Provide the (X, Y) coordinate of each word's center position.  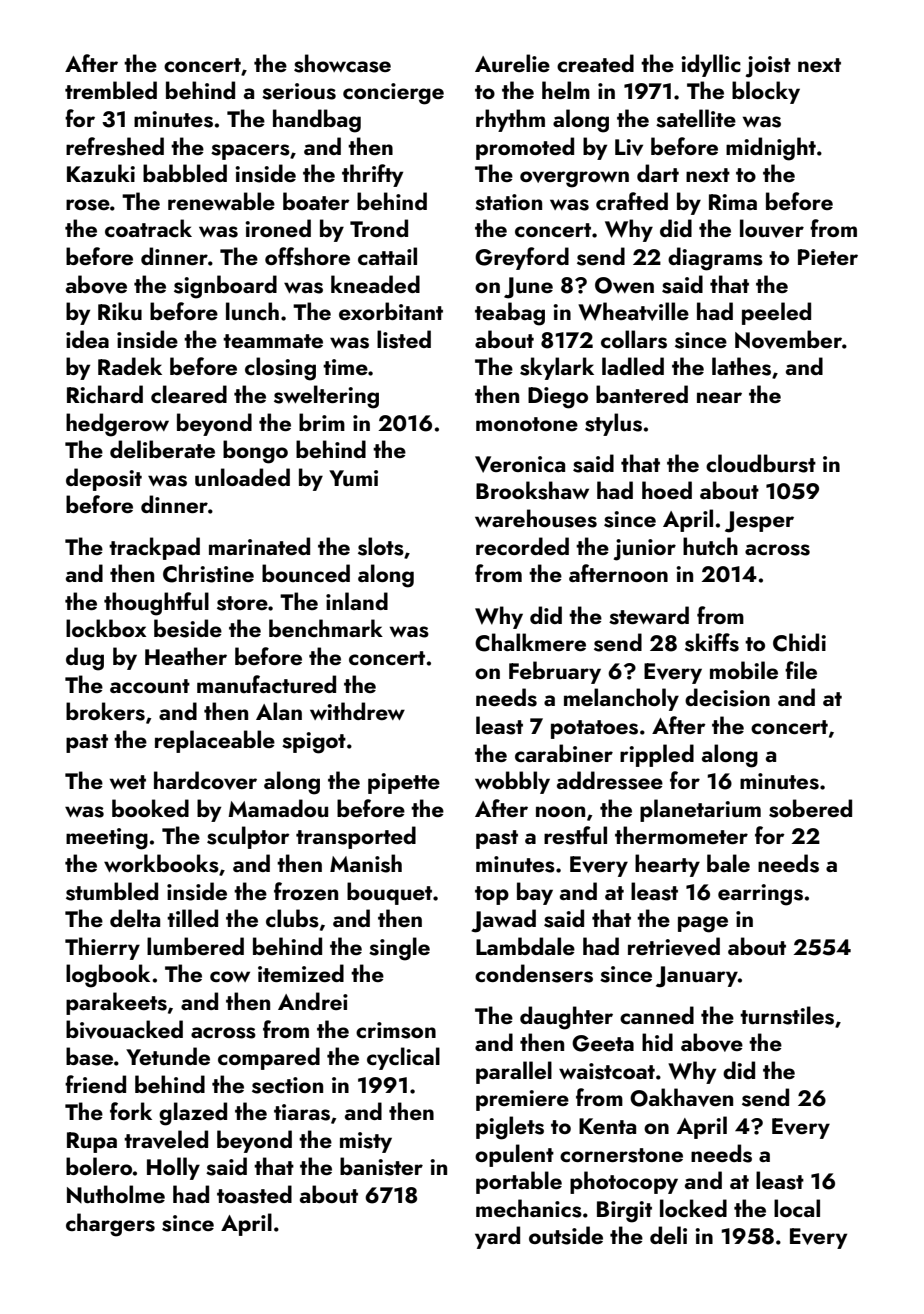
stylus (613, 424)
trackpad (154, 548)
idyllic (711, 65)
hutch (710, 546)
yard (497, 1237)
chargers (110, 1225)
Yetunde (168, 1056)
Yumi (353, 478)
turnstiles (787, 1015)
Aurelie (512, 63)
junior (645, 550)
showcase (342, 63)
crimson (396, 1030)
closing (280, 369)
